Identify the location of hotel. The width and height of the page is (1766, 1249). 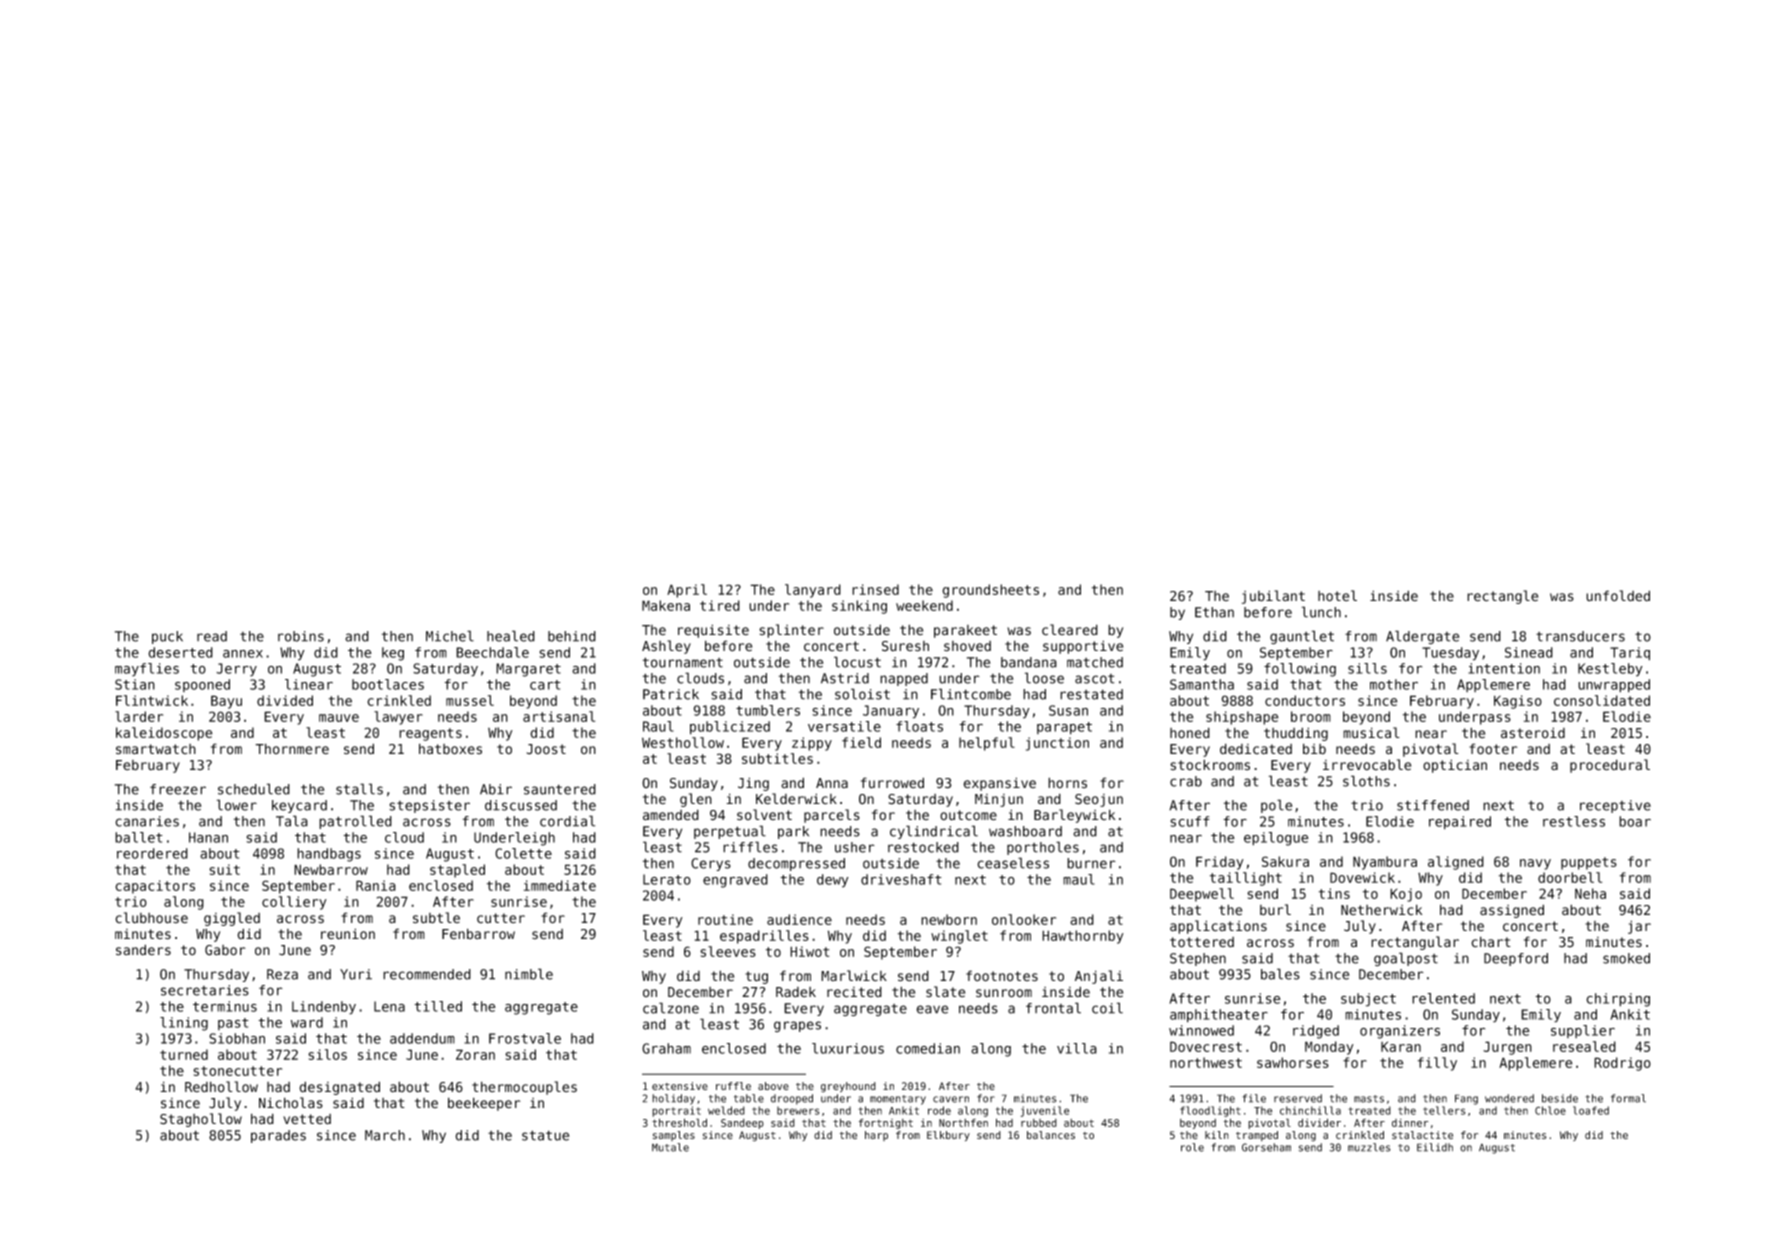
(1337, 596).
